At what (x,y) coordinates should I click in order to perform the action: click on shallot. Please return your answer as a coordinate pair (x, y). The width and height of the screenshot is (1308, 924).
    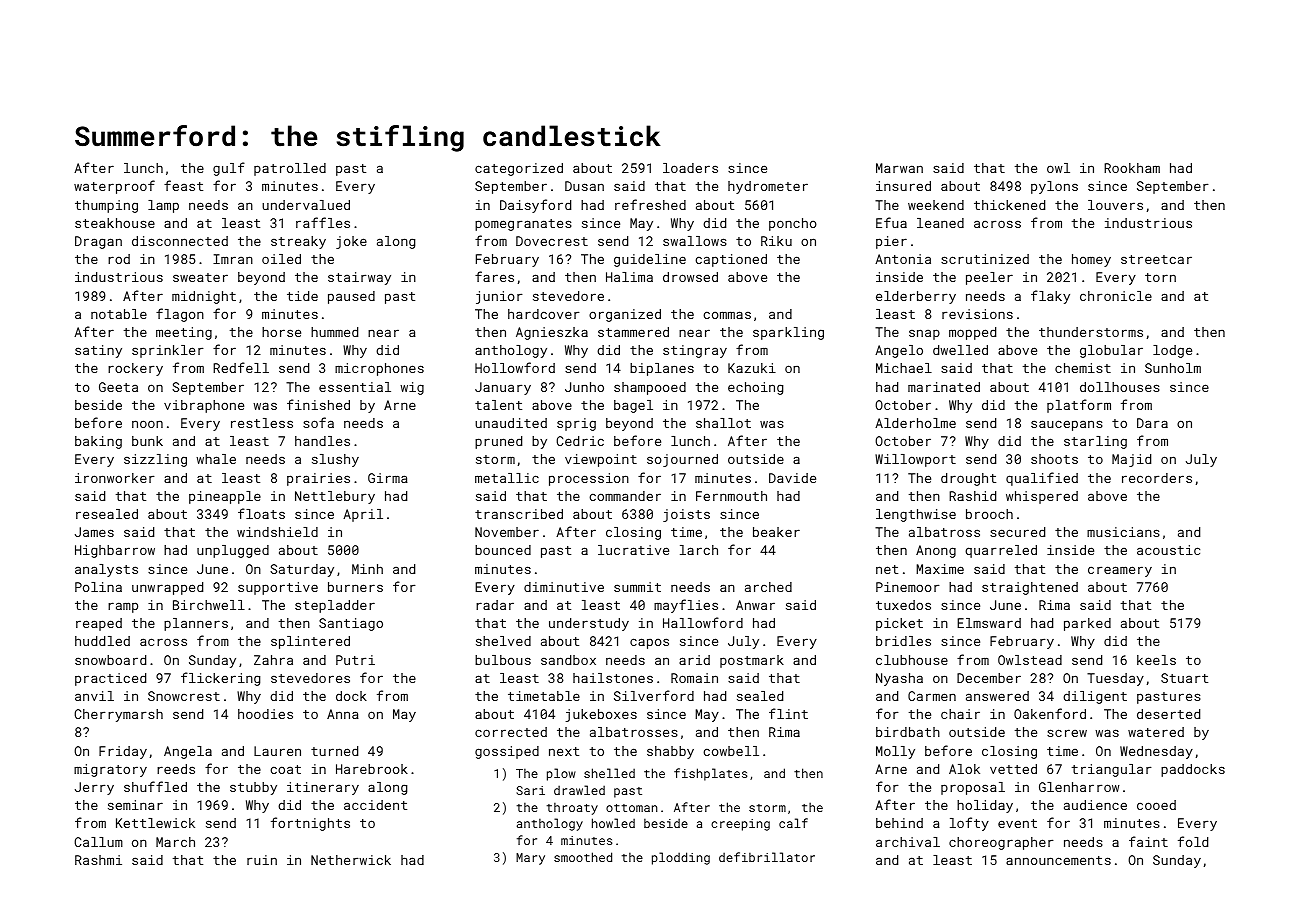
    Looking at the image, I should click on (723, 423).
